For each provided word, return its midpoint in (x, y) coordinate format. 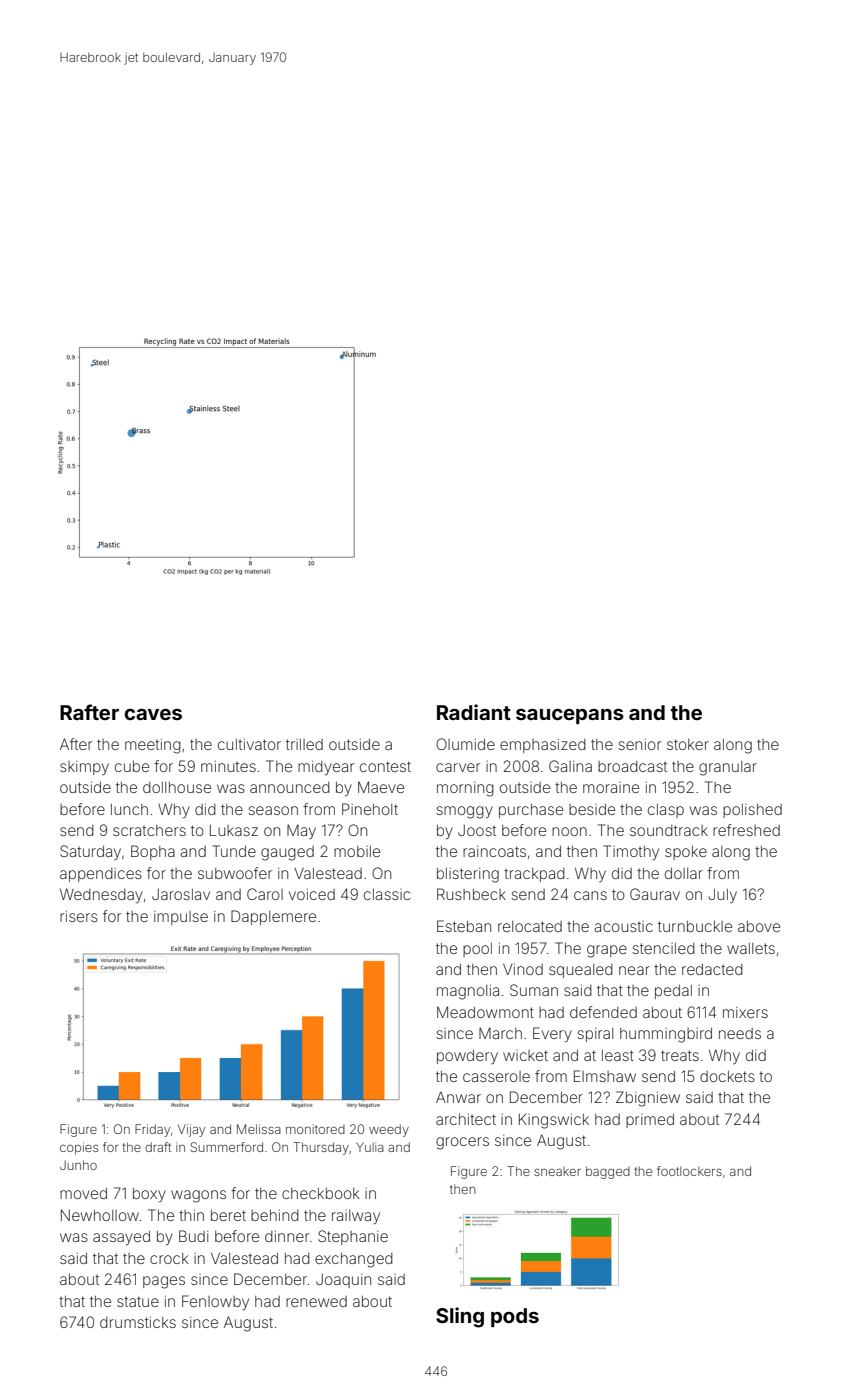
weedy (389, 1130)
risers (79, 916)
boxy (149, 1195)
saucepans (570, 716)
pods (515, 1317)
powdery (467, 1057)
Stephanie (353, 1237)
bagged (608, 1172)
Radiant (474, 712)
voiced (312, 894)
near (634, 970)
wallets (751, 948)
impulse (181, 918)
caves (153, 714)
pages (164, 1282)
